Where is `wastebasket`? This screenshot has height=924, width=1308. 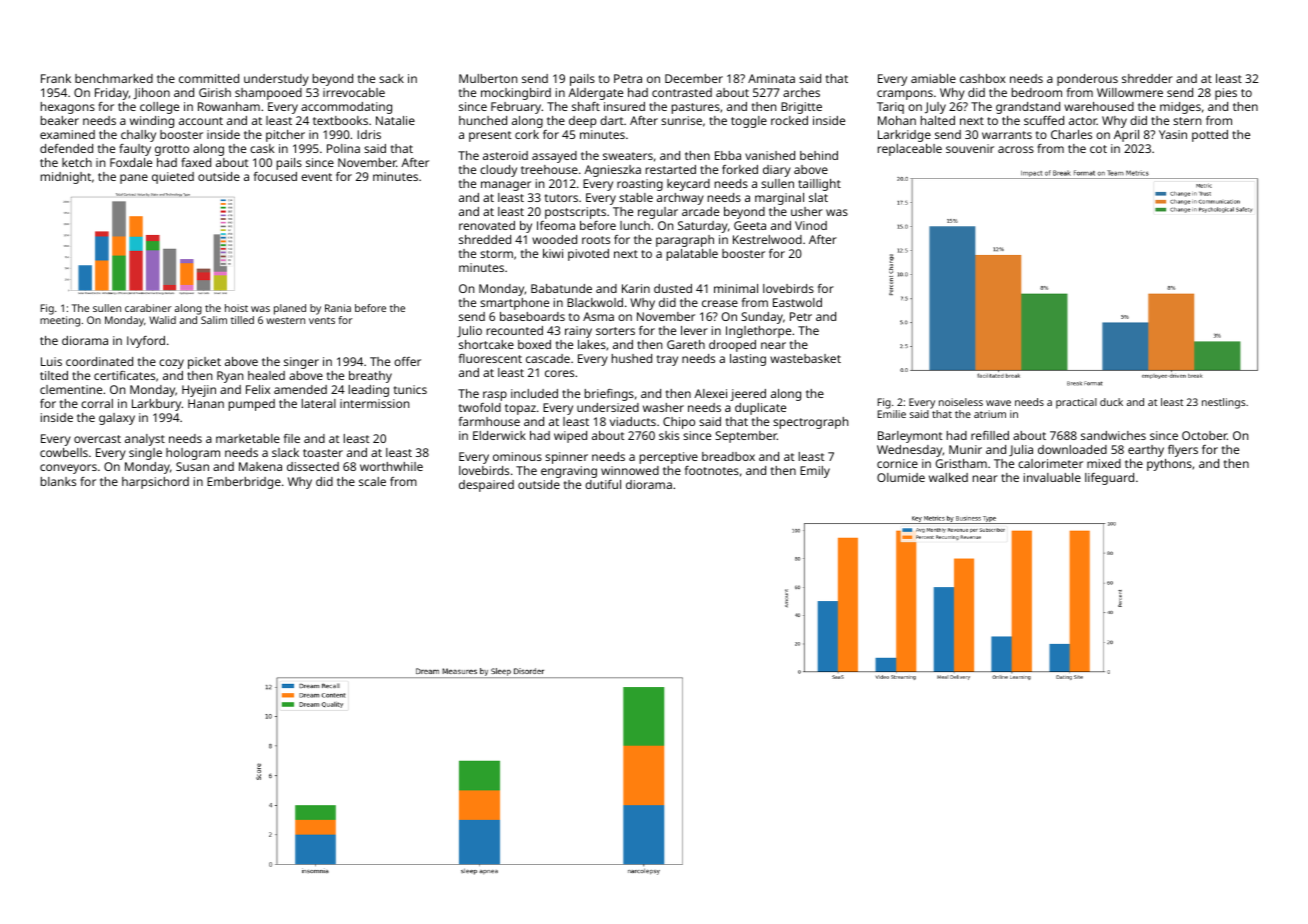
wastebasket is located at coordinates (805, 358).
